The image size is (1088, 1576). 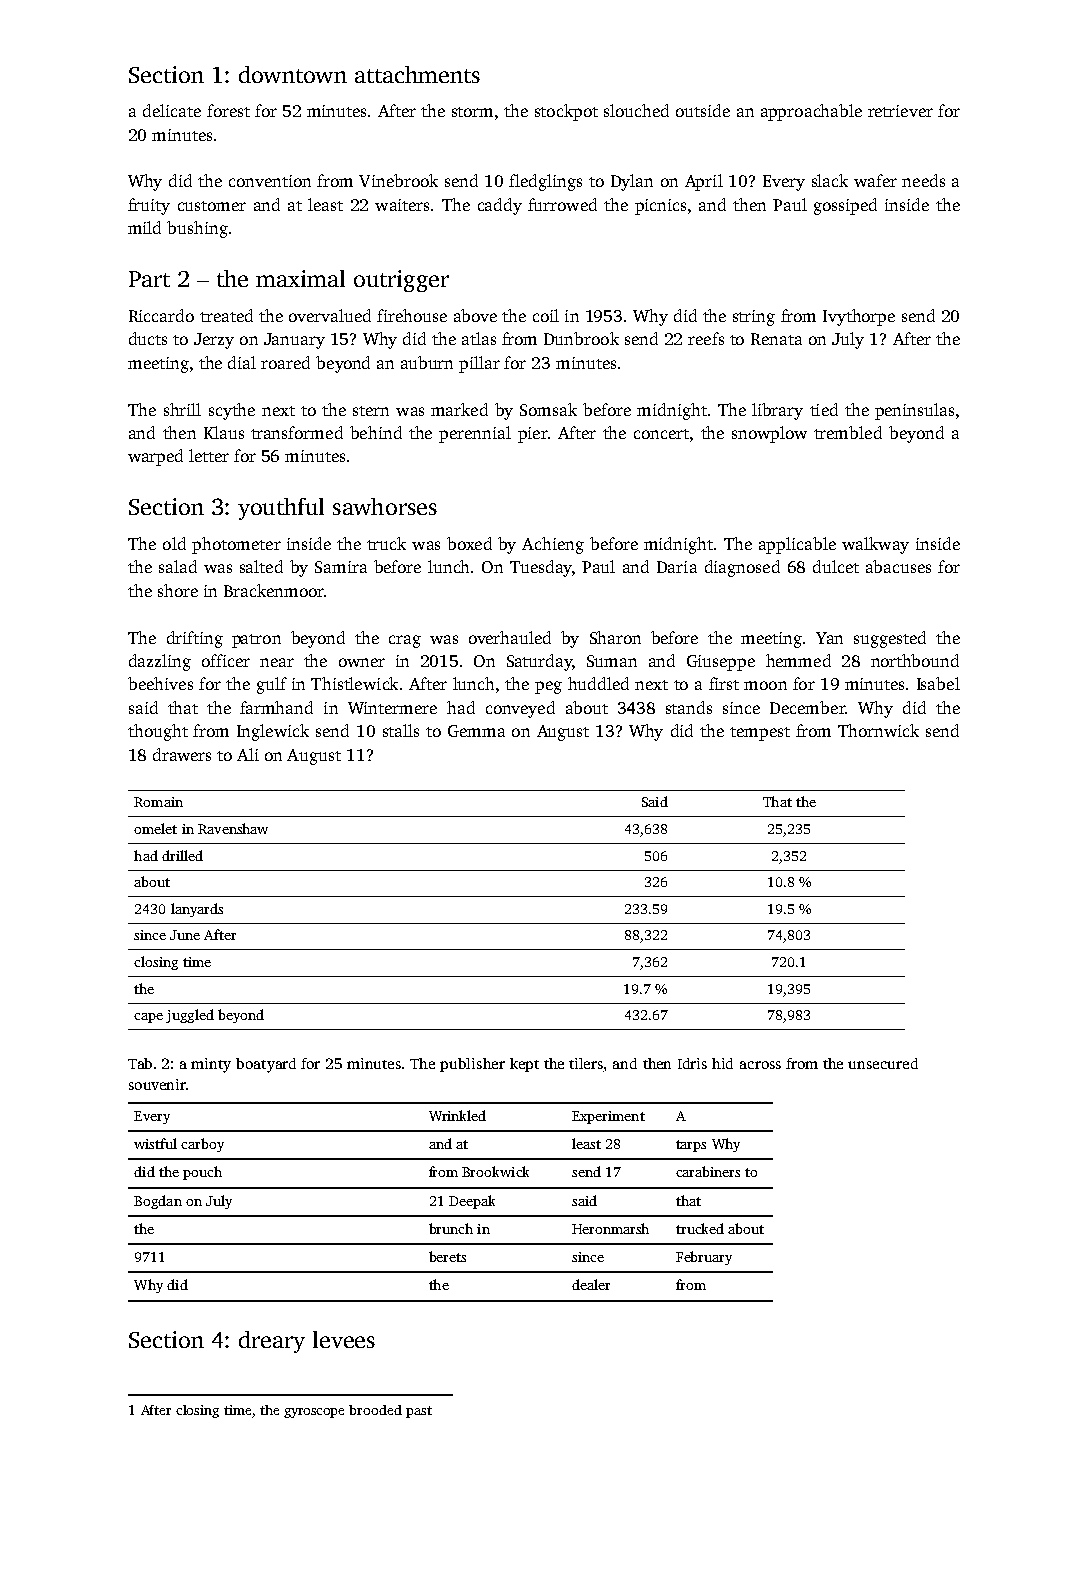 I want to click on kept, so click(x=524, y=1065).
